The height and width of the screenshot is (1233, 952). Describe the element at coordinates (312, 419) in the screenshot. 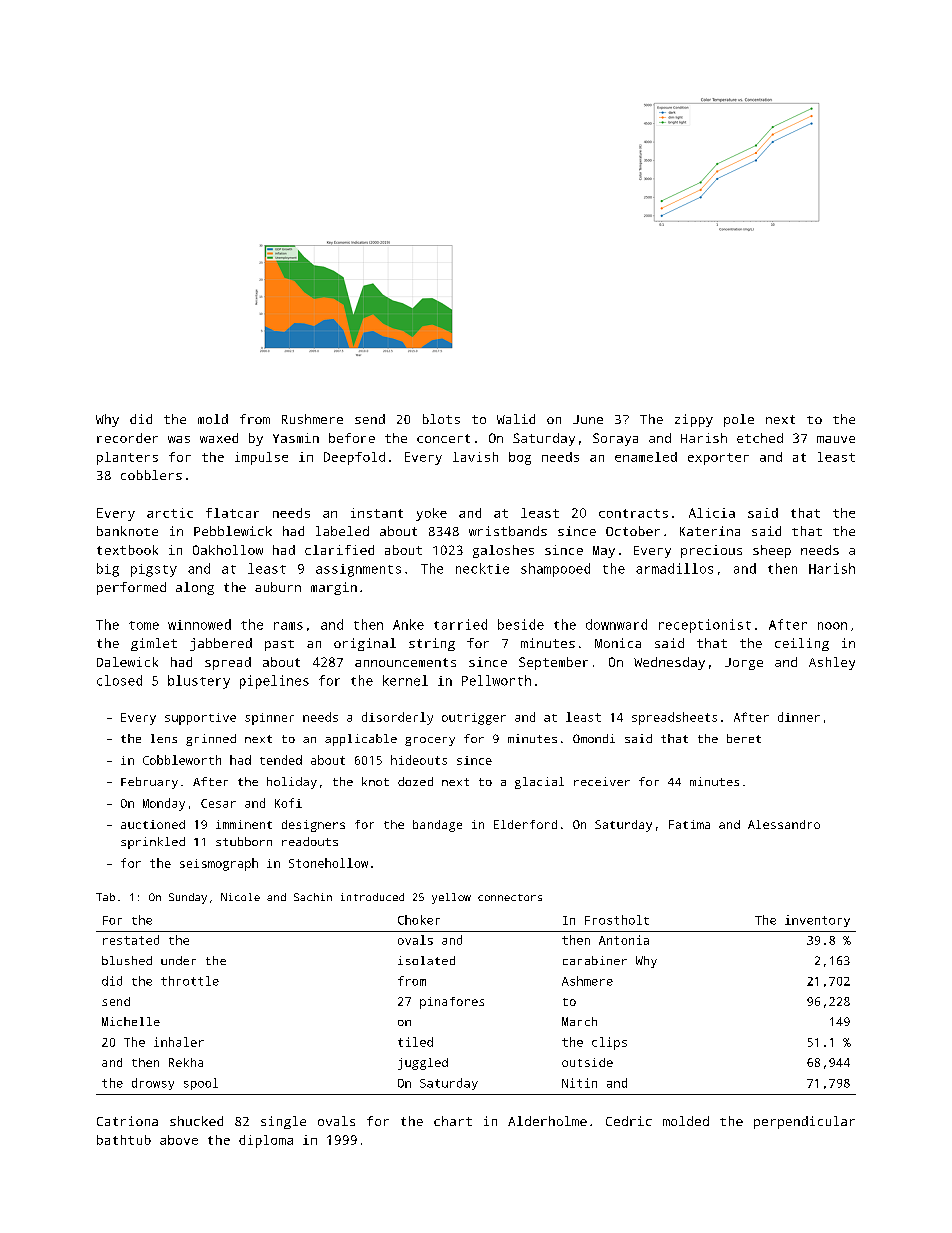

I see `Rushmere` at that location.
